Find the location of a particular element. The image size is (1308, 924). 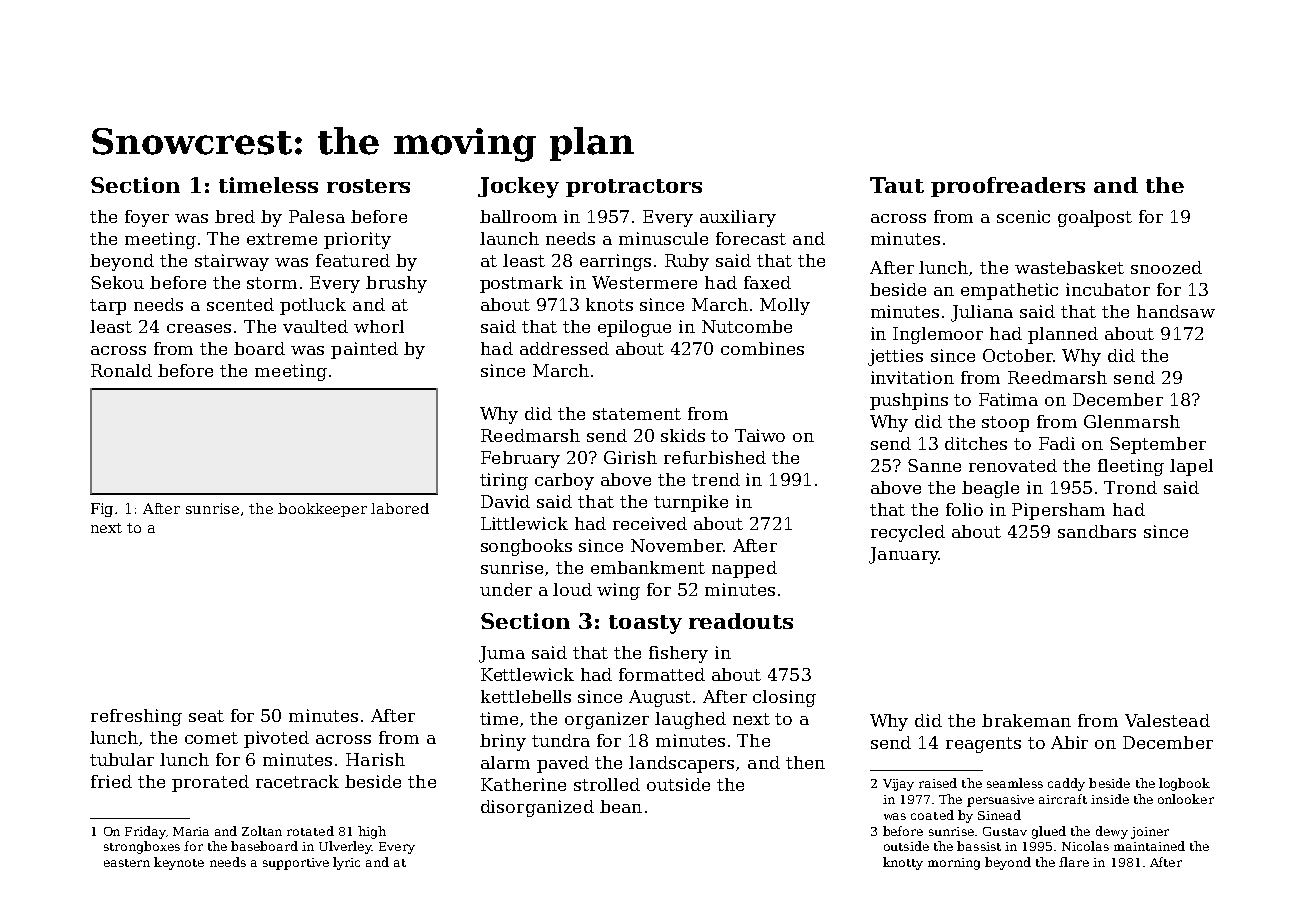

goalpost is located at coordinates (1095, 218).
